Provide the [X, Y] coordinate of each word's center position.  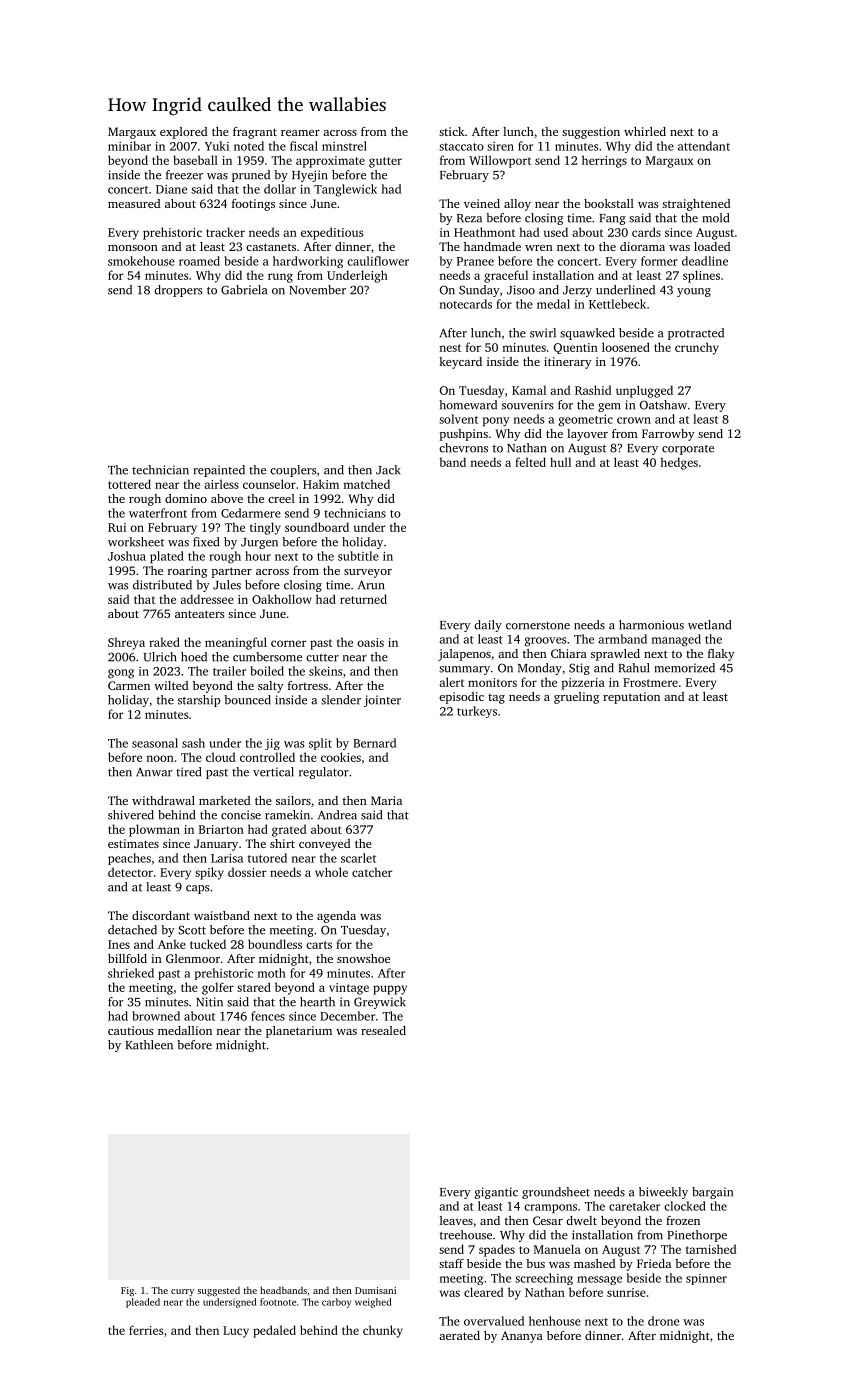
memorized [684, 668]
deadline [705, 261]
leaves [456, 1220]
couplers [293, 471]
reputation [631, 698]
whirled [645, 131]
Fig [127, 1292]
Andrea [337, 815]
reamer [300, 133]
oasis [370, 642]
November [317, 290]
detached [132, 930]
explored [183, 133]
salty [270, 687]
